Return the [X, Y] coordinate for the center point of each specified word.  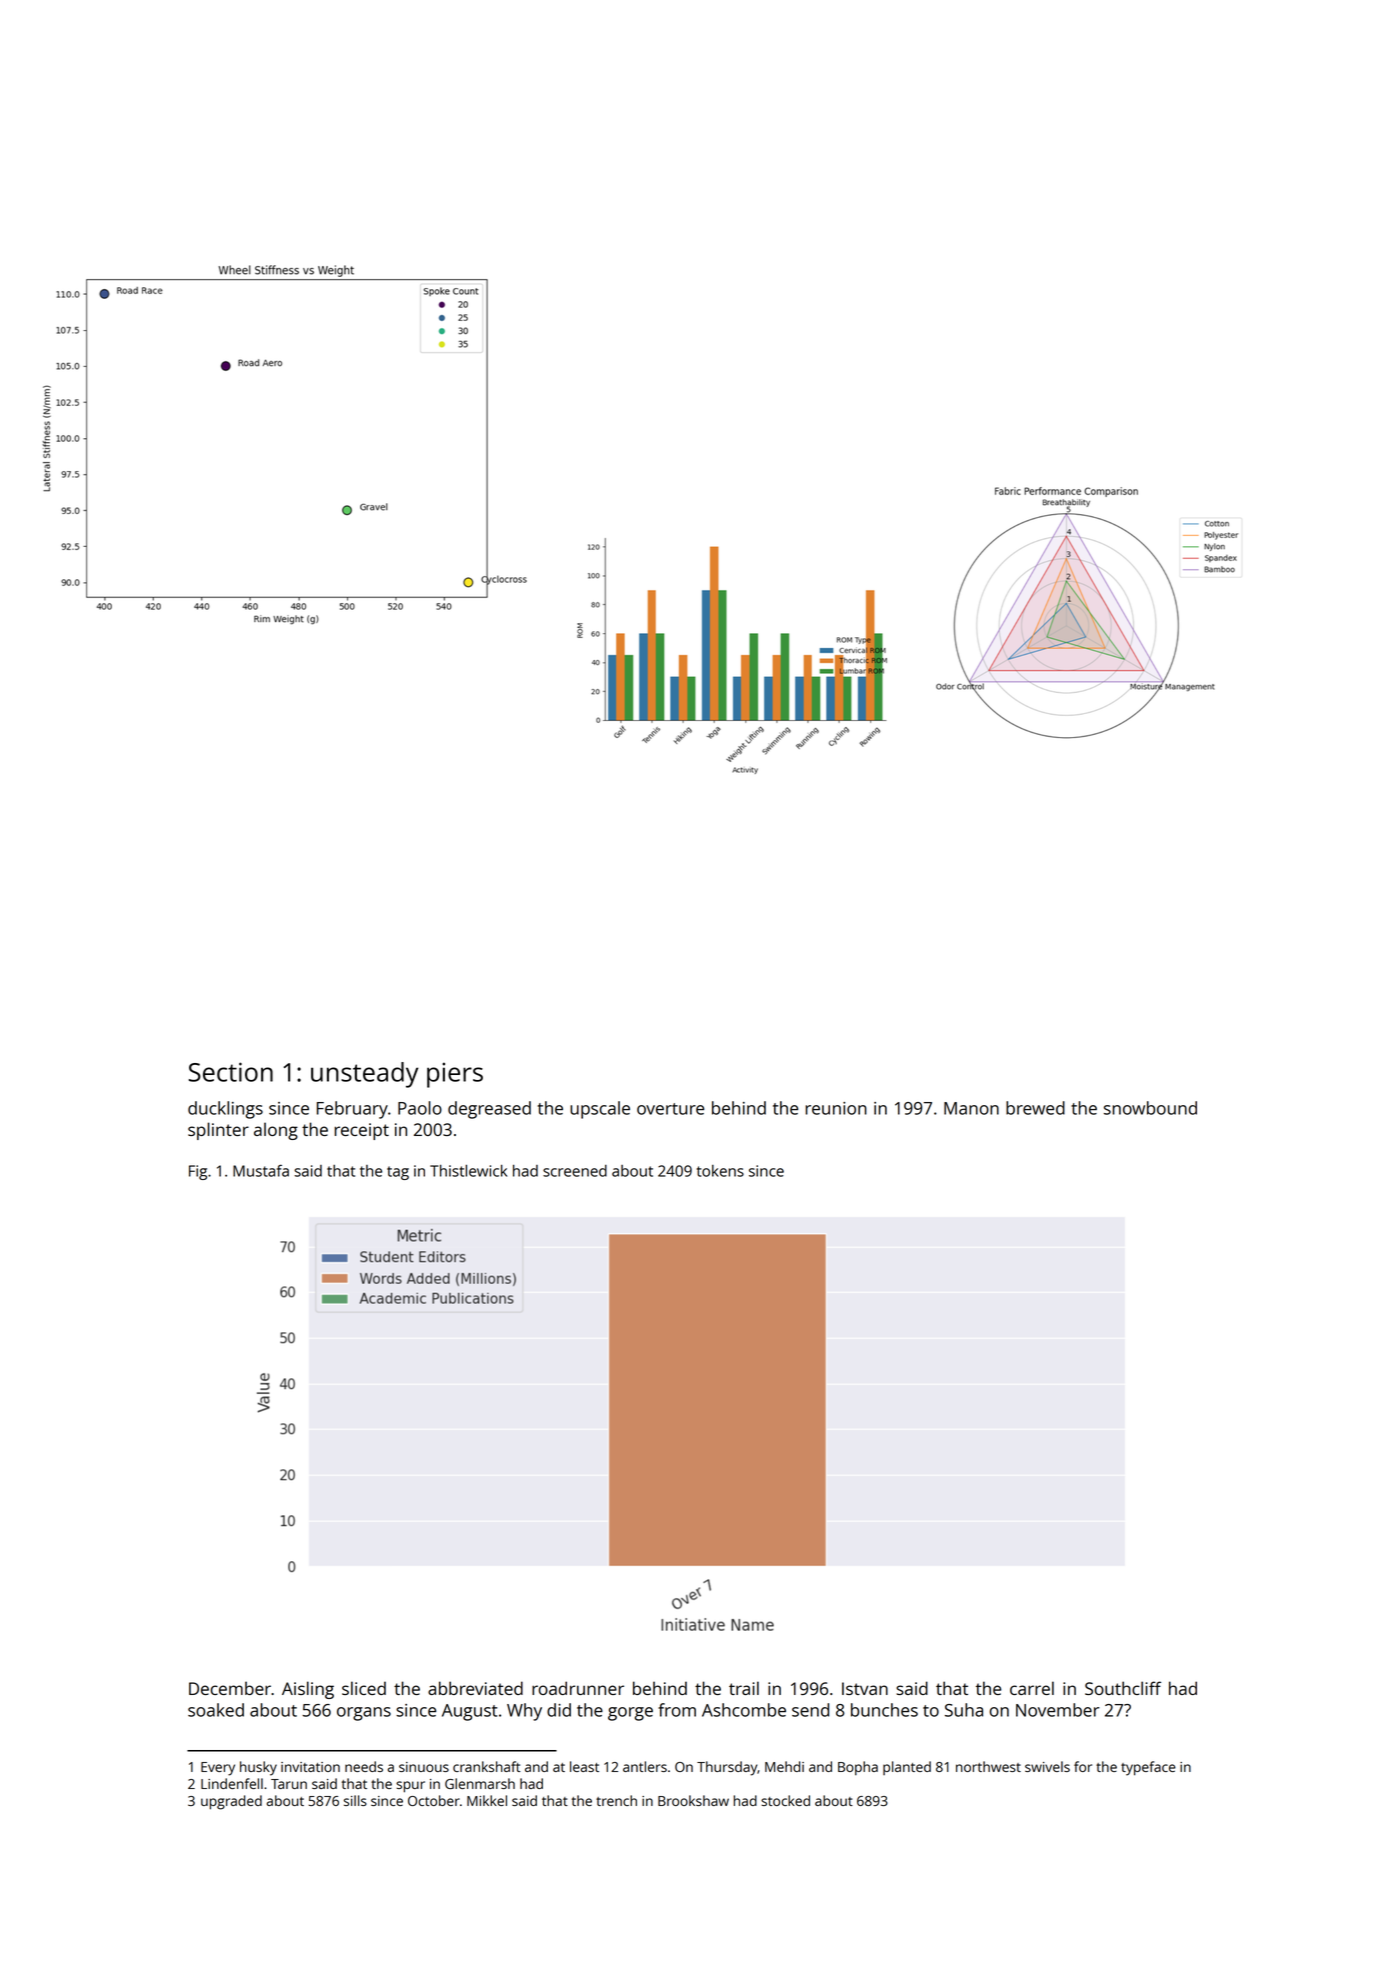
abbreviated [475, 1688]
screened [575, 1171]
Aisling [308, 1690]
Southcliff [1123, 1688]
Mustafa [261, 1170]
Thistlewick [468, 1171]
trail [744, 1688]
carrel [1032, 1688]
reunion [836, 1108]
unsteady [365, 1075]
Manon [971, 1108]
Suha [964, 1710]
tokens [720, 1171]
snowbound [1150, 1108]
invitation [310, 1767]
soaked [216, 1710]
